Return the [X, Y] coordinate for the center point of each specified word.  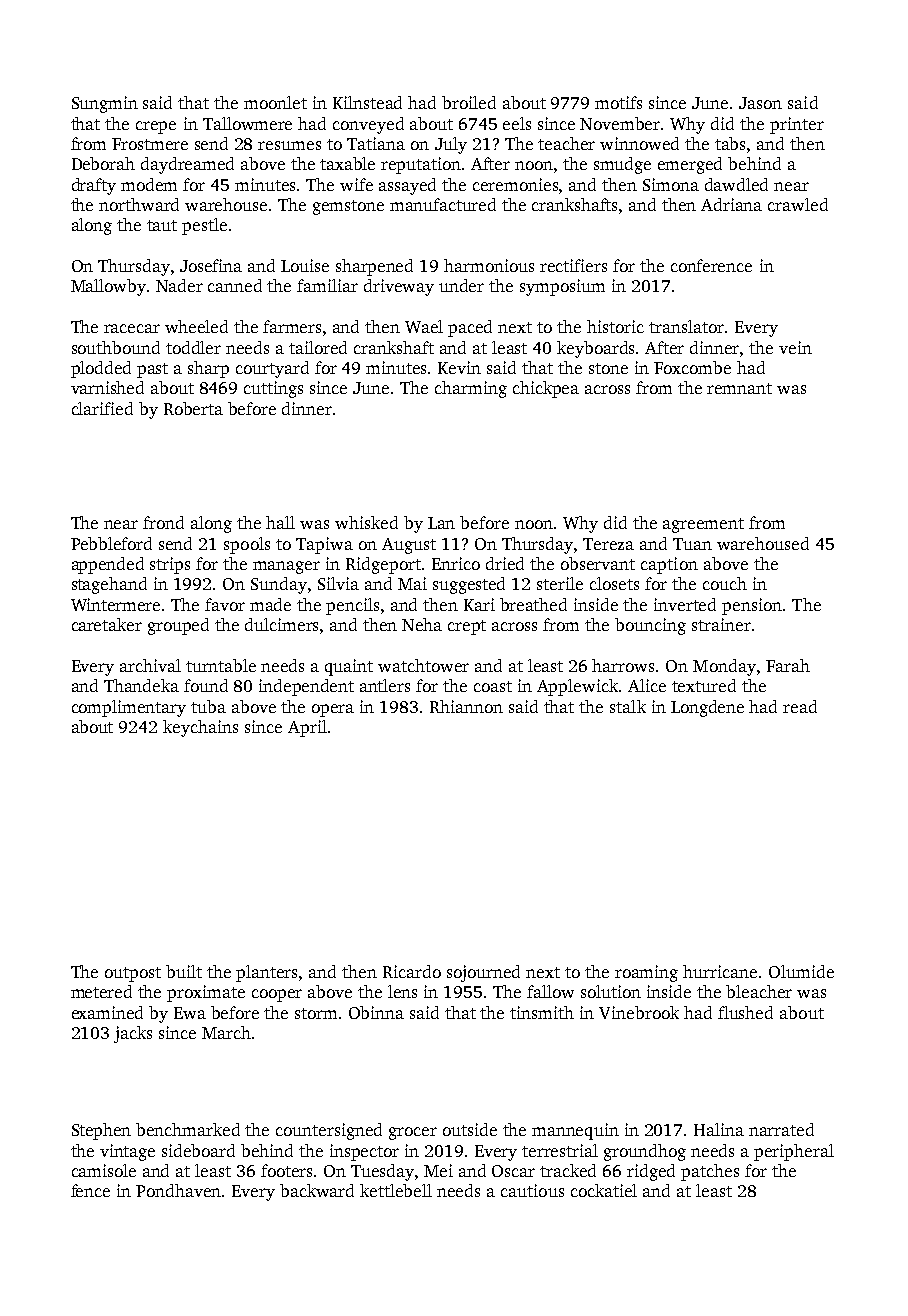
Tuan [692, 544]
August [409, 546]
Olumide [801, 971]
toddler [193, 347]
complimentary [129, 708]
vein [795, 347]
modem [149, 184]
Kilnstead [367, 102]
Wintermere [115, 604]
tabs [730, 143]
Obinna [376, 1012]
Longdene [707, 708]
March [226, 1032]
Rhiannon [466, 706]
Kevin [459, 367]
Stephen [101, 1131]
